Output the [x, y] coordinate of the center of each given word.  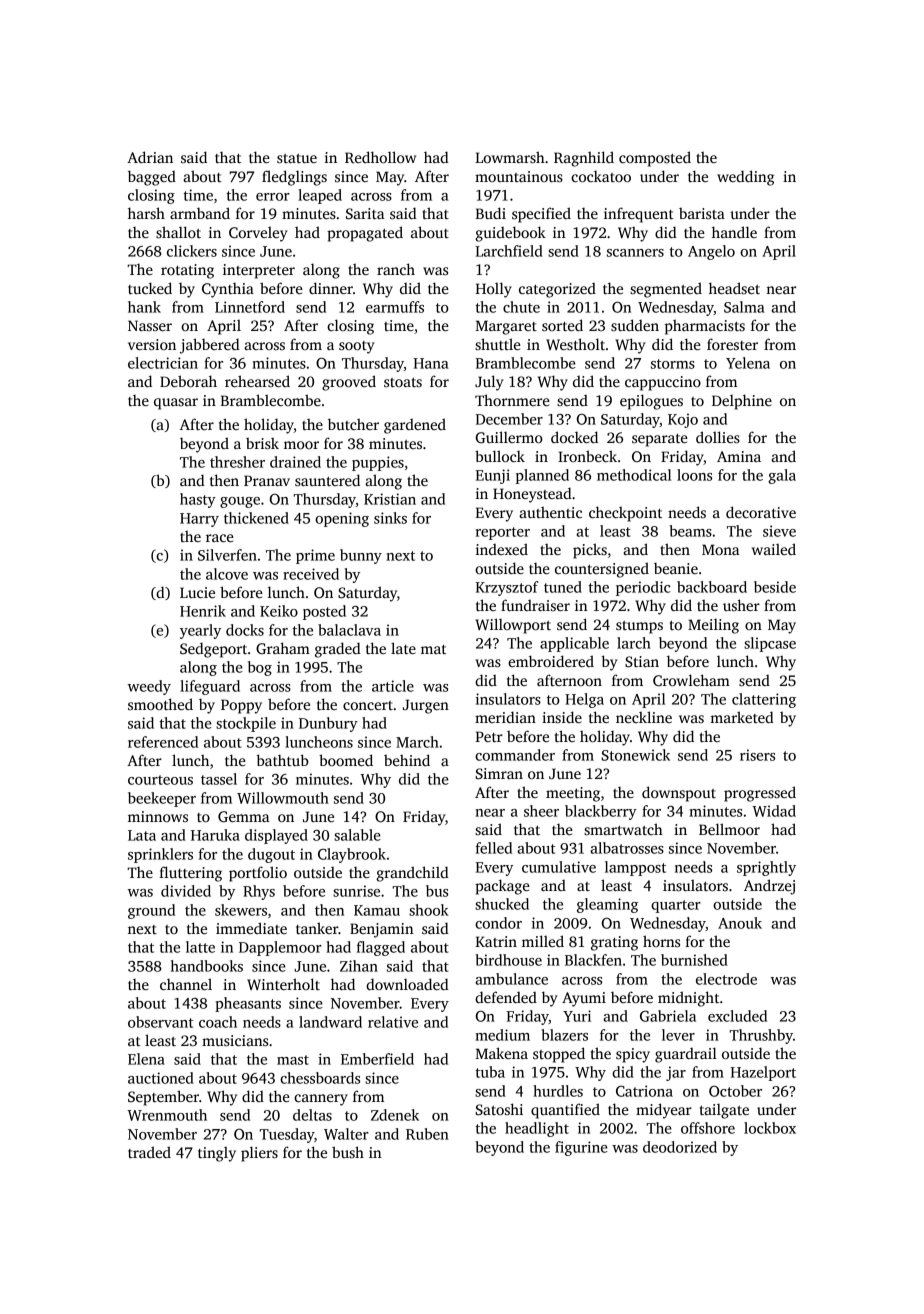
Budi [491, 213]
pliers [259, 1154]
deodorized [680, 1147]
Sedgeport [213, 650]
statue [297, 158]
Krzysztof [507, 588]
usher [741, 605]
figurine [581, 1148]
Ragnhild [584, 159]
